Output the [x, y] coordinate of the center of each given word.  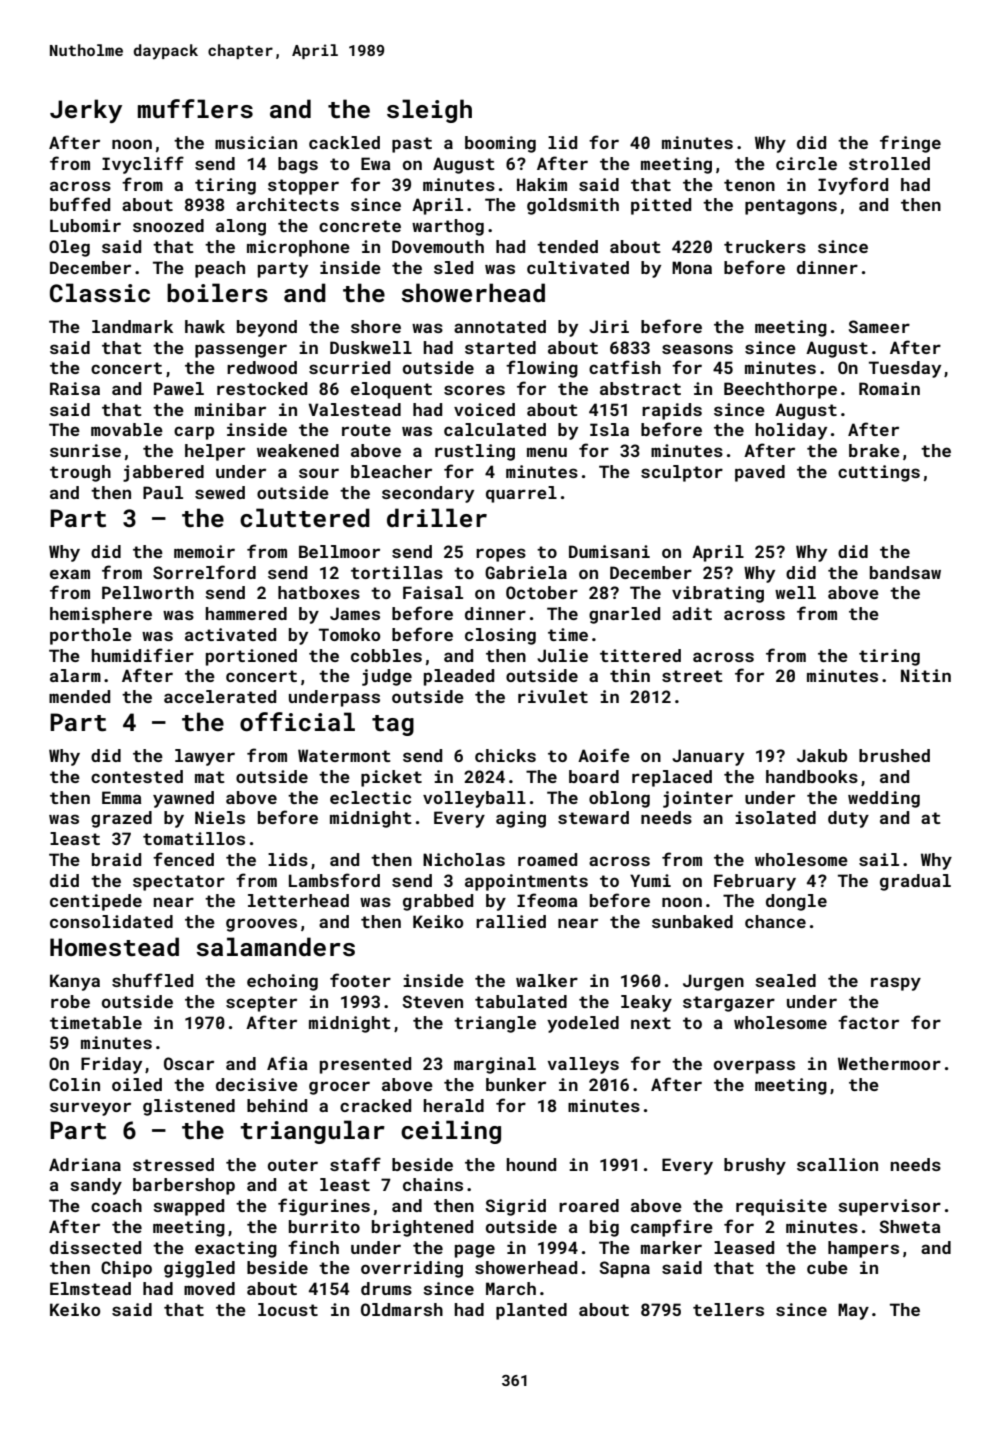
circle [806, 163]
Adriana [85, 1164]
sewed [220, 492]
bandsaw [905, 572]
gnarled [624, 615]
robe [70, 1001]
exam [70, 574]
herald [454, 1105]
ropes [501, 555]
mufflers [195, 109]
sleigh [429, 111]
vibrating [718, 594]
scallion [837, 1164]
